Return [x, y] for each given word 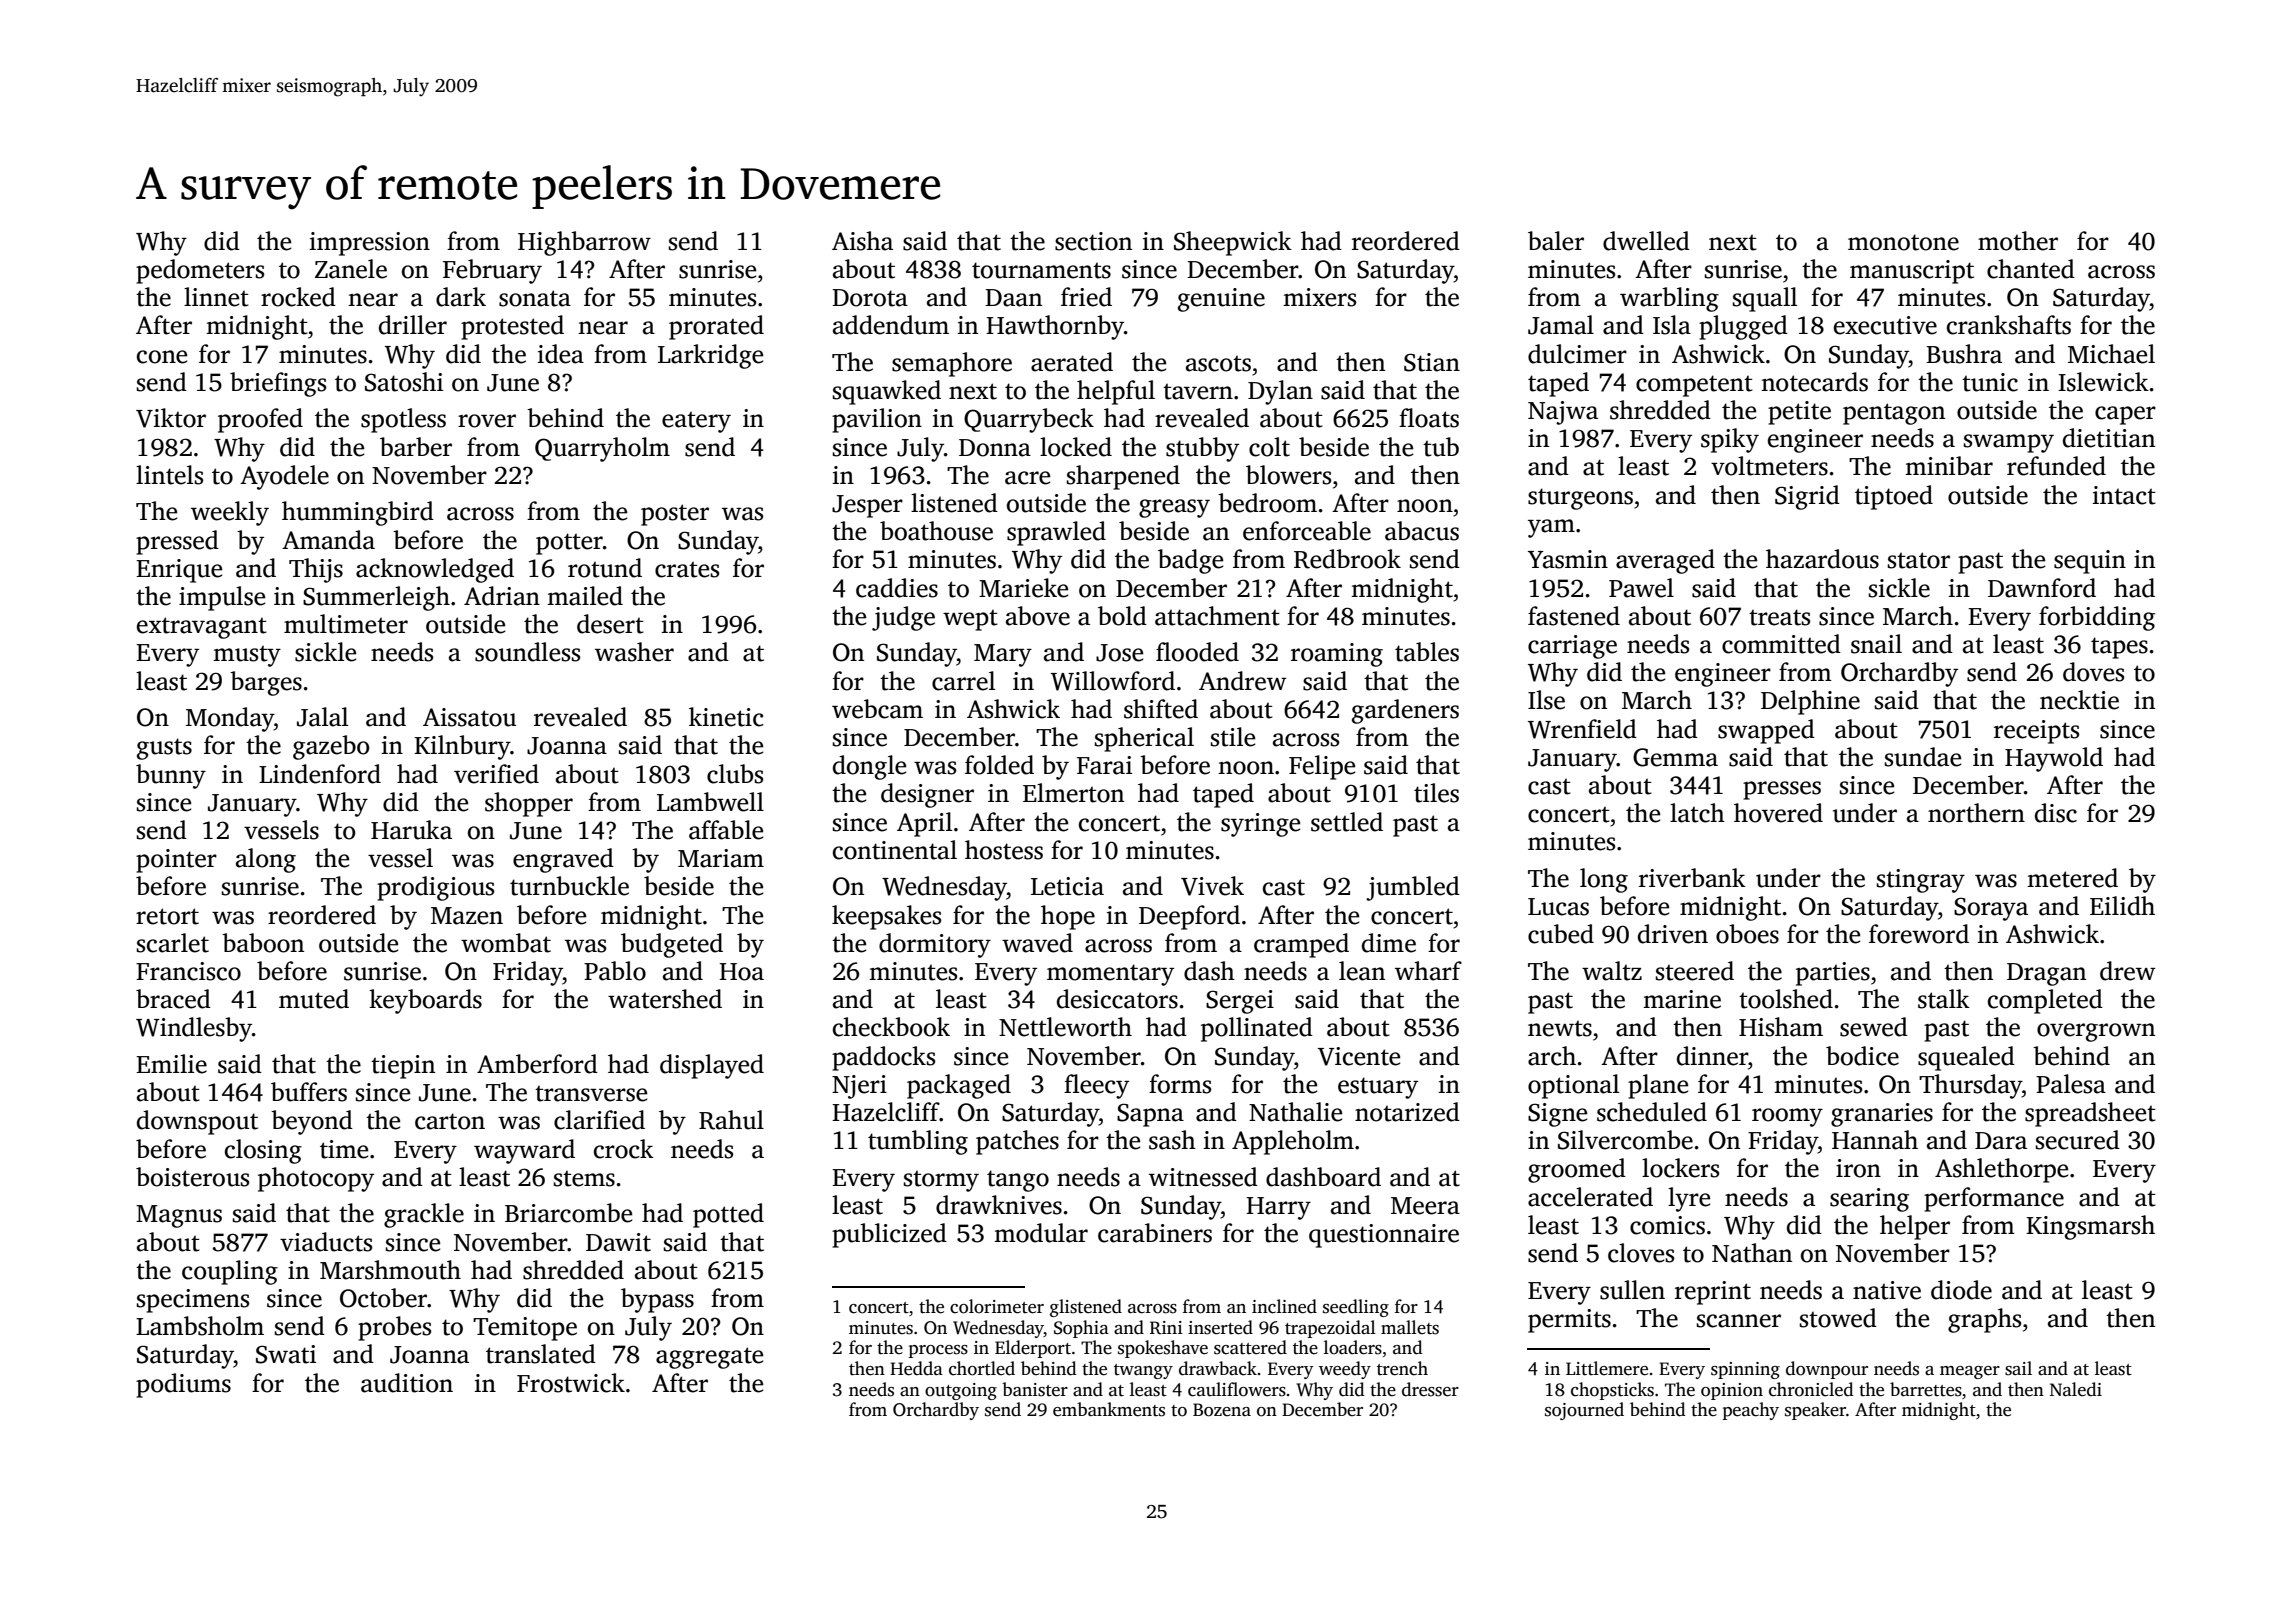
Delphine [1810, 702]
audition [407, 1383]
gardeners [1405, 711]
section [1093, 241]
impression [370, 244]
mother [2018, 241]
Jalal [322, 717]
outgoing [961, 1391]
